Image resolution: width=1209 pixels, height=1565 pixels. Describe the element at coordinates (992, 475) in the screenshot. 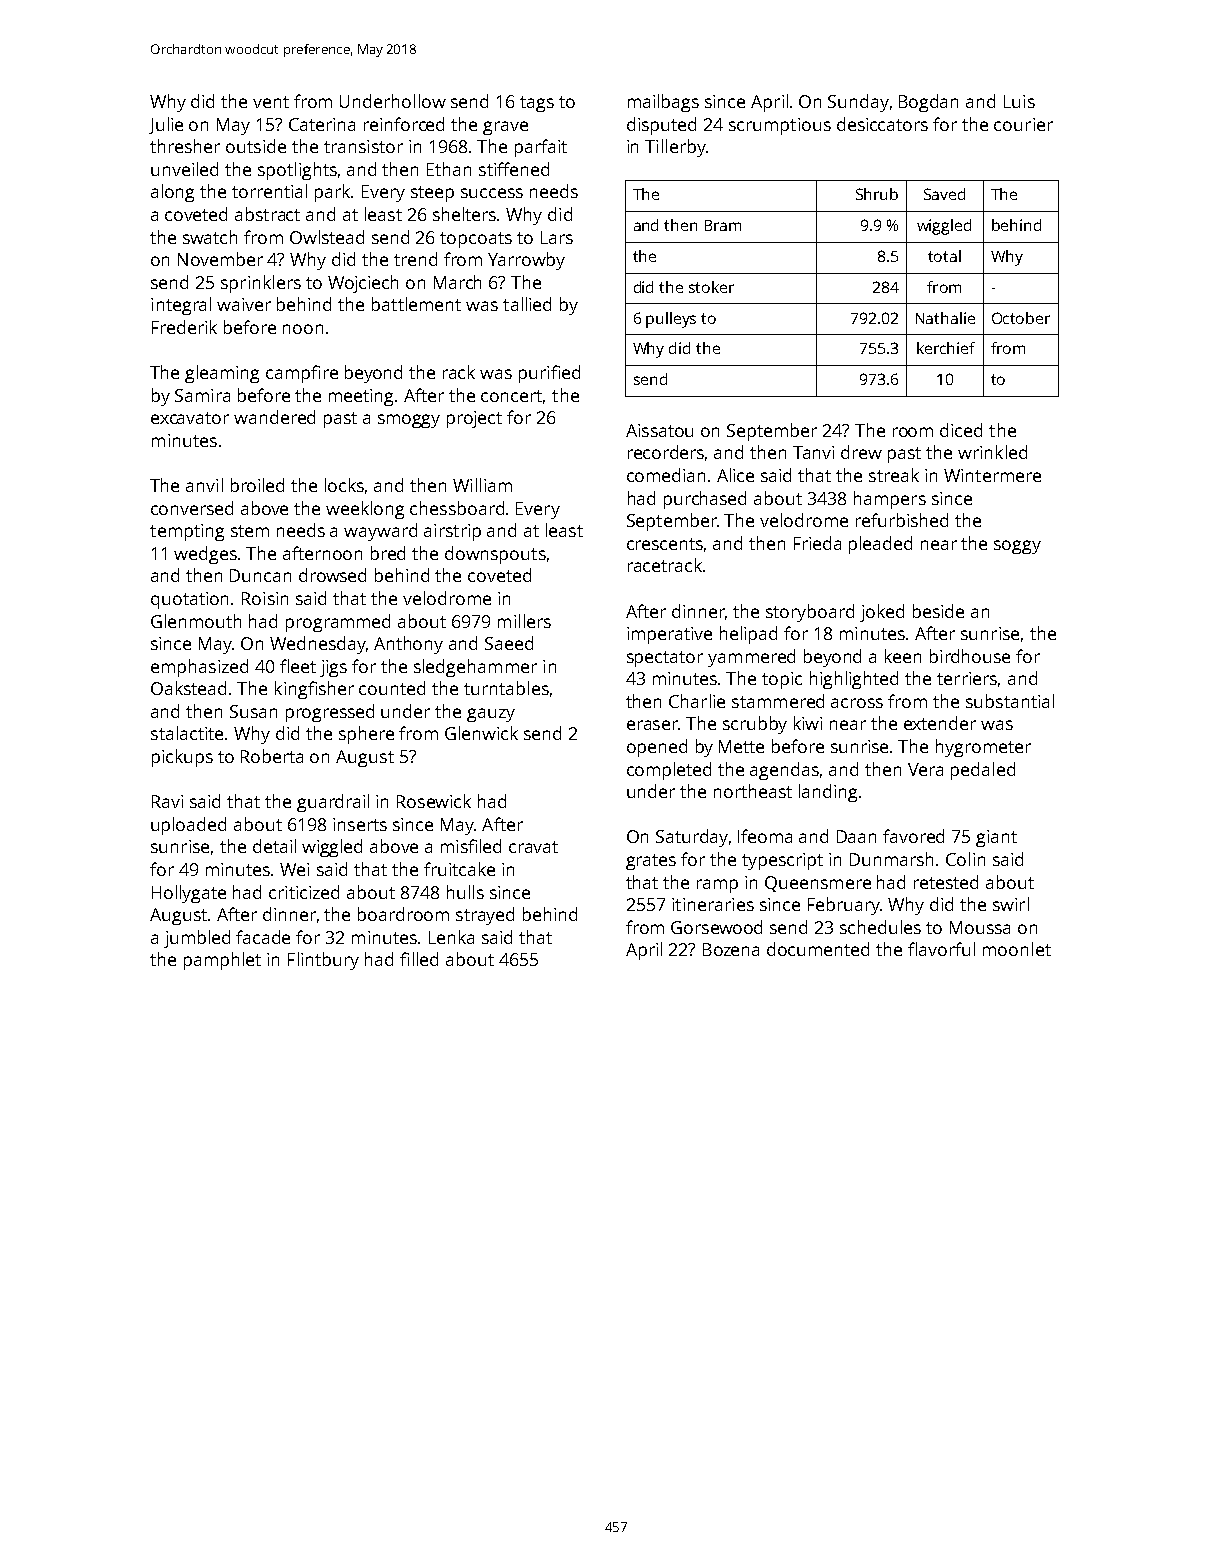

I see `Wintermere` at that location.
